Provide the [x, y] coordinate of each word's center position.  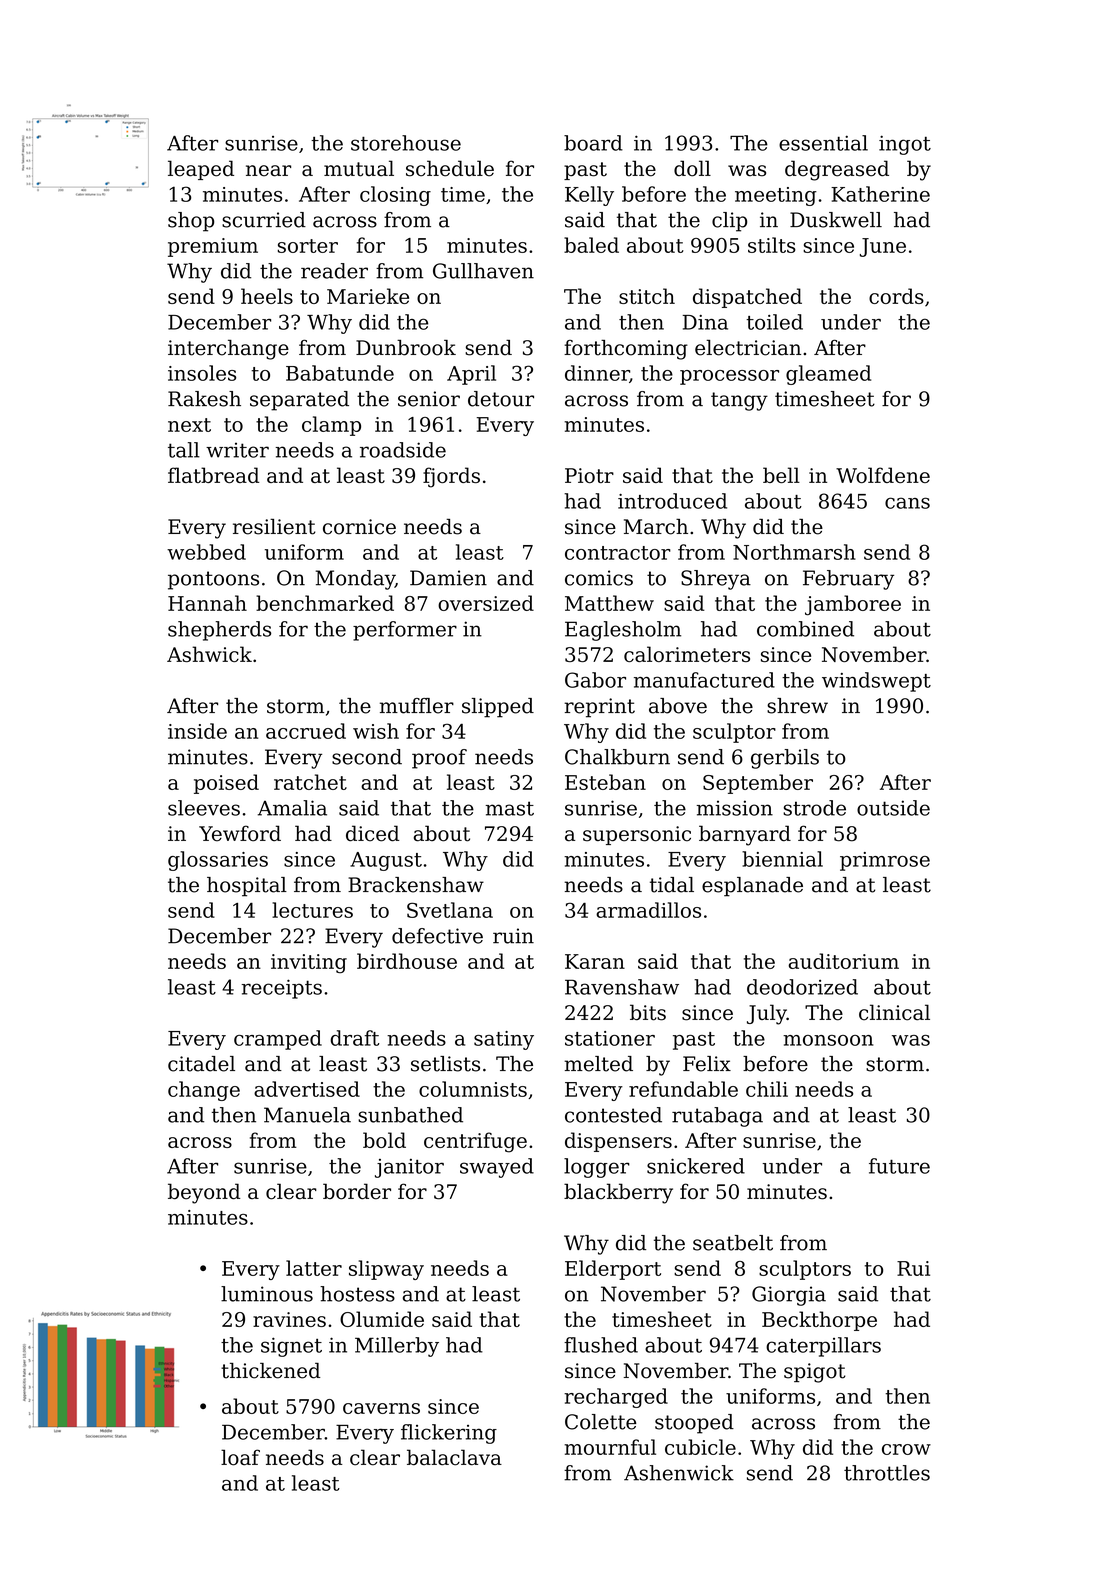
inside [197, 731]
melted [598, 1064]
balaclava [454, 1457]
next [189, 425]
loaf [240, 1457]
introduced [672, 501]
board [593, 143]
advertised [307, 1089]
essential [823, 143]
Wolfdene [883, 475]
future [899, 1166]
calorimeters [687, 654]
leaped [201, 170]
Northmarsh [794, 552]
